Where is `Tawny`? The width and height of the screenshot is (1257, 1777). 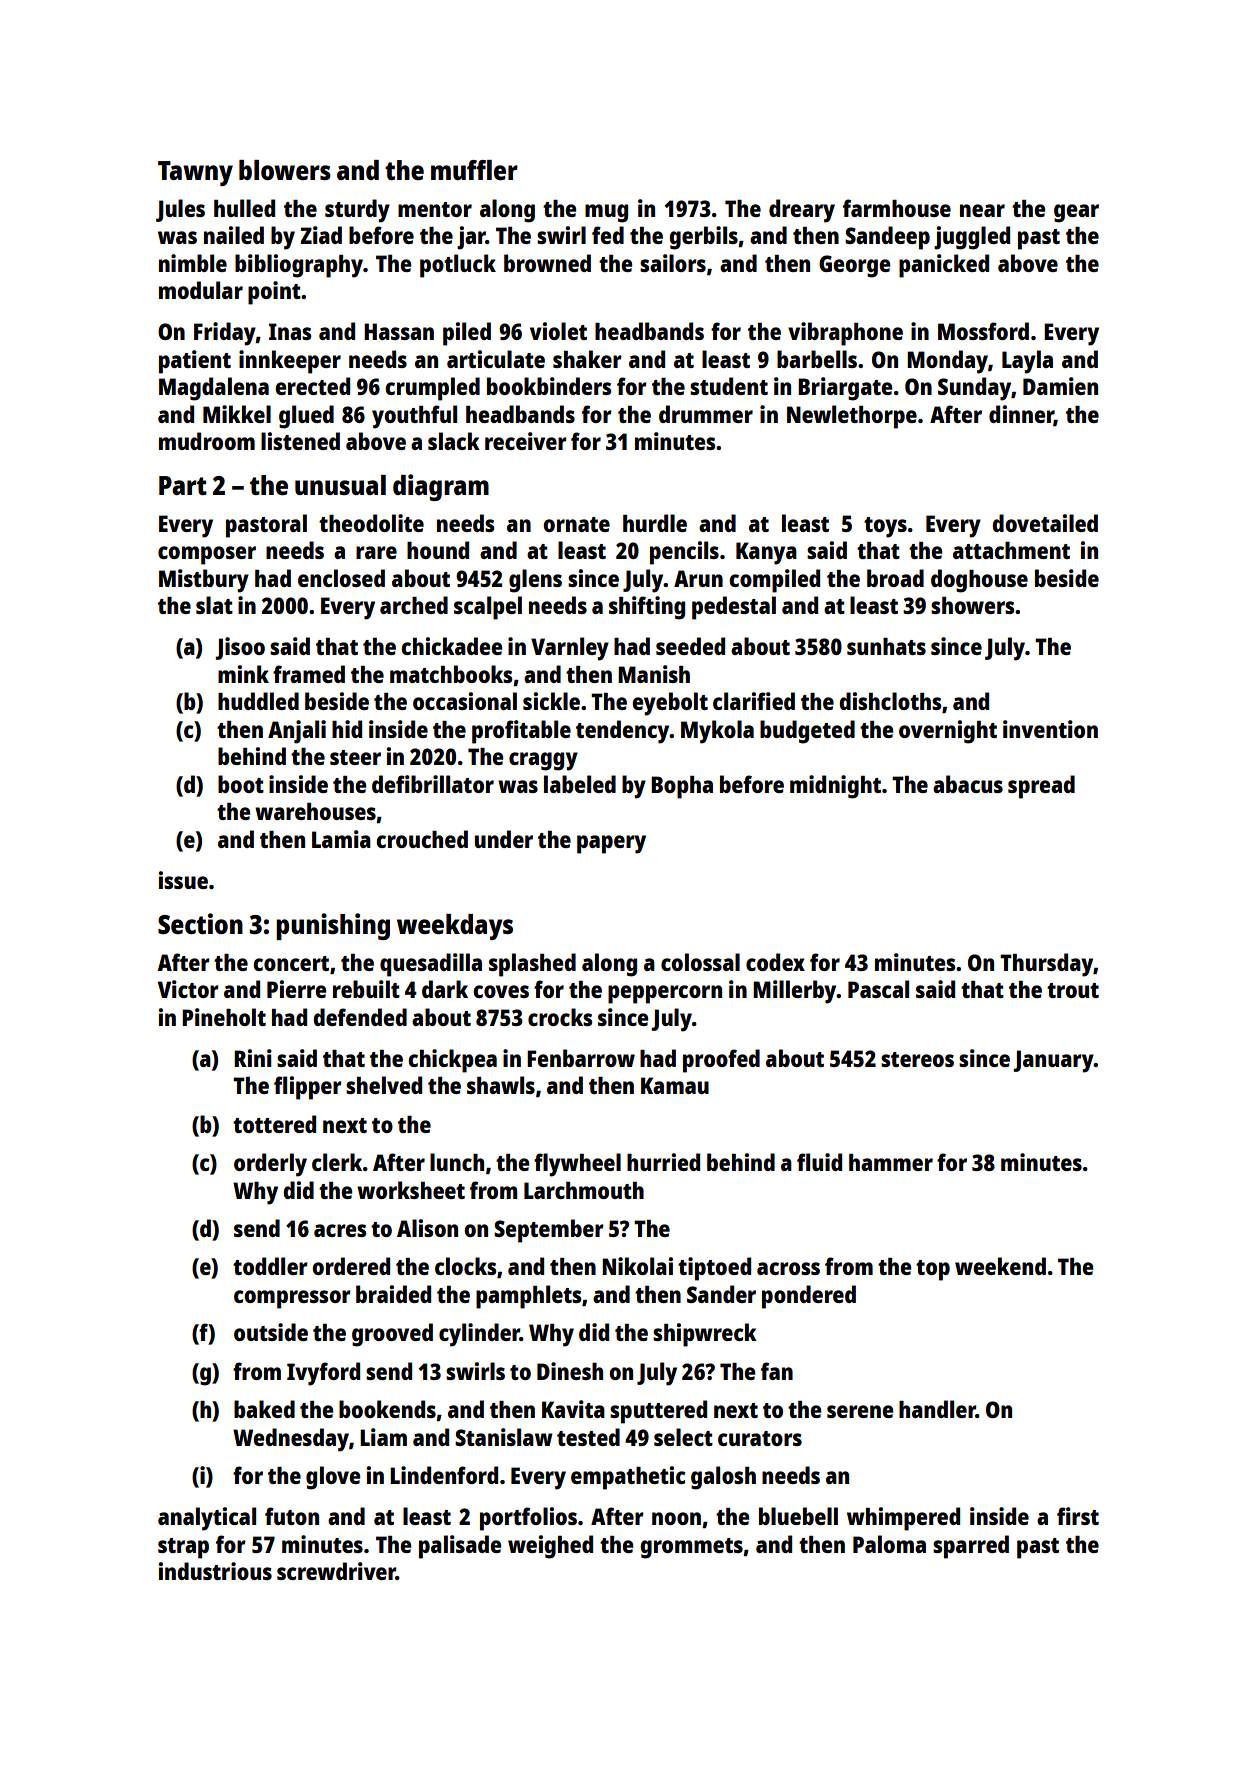 Tawny is located at coordinates (195, 173).
